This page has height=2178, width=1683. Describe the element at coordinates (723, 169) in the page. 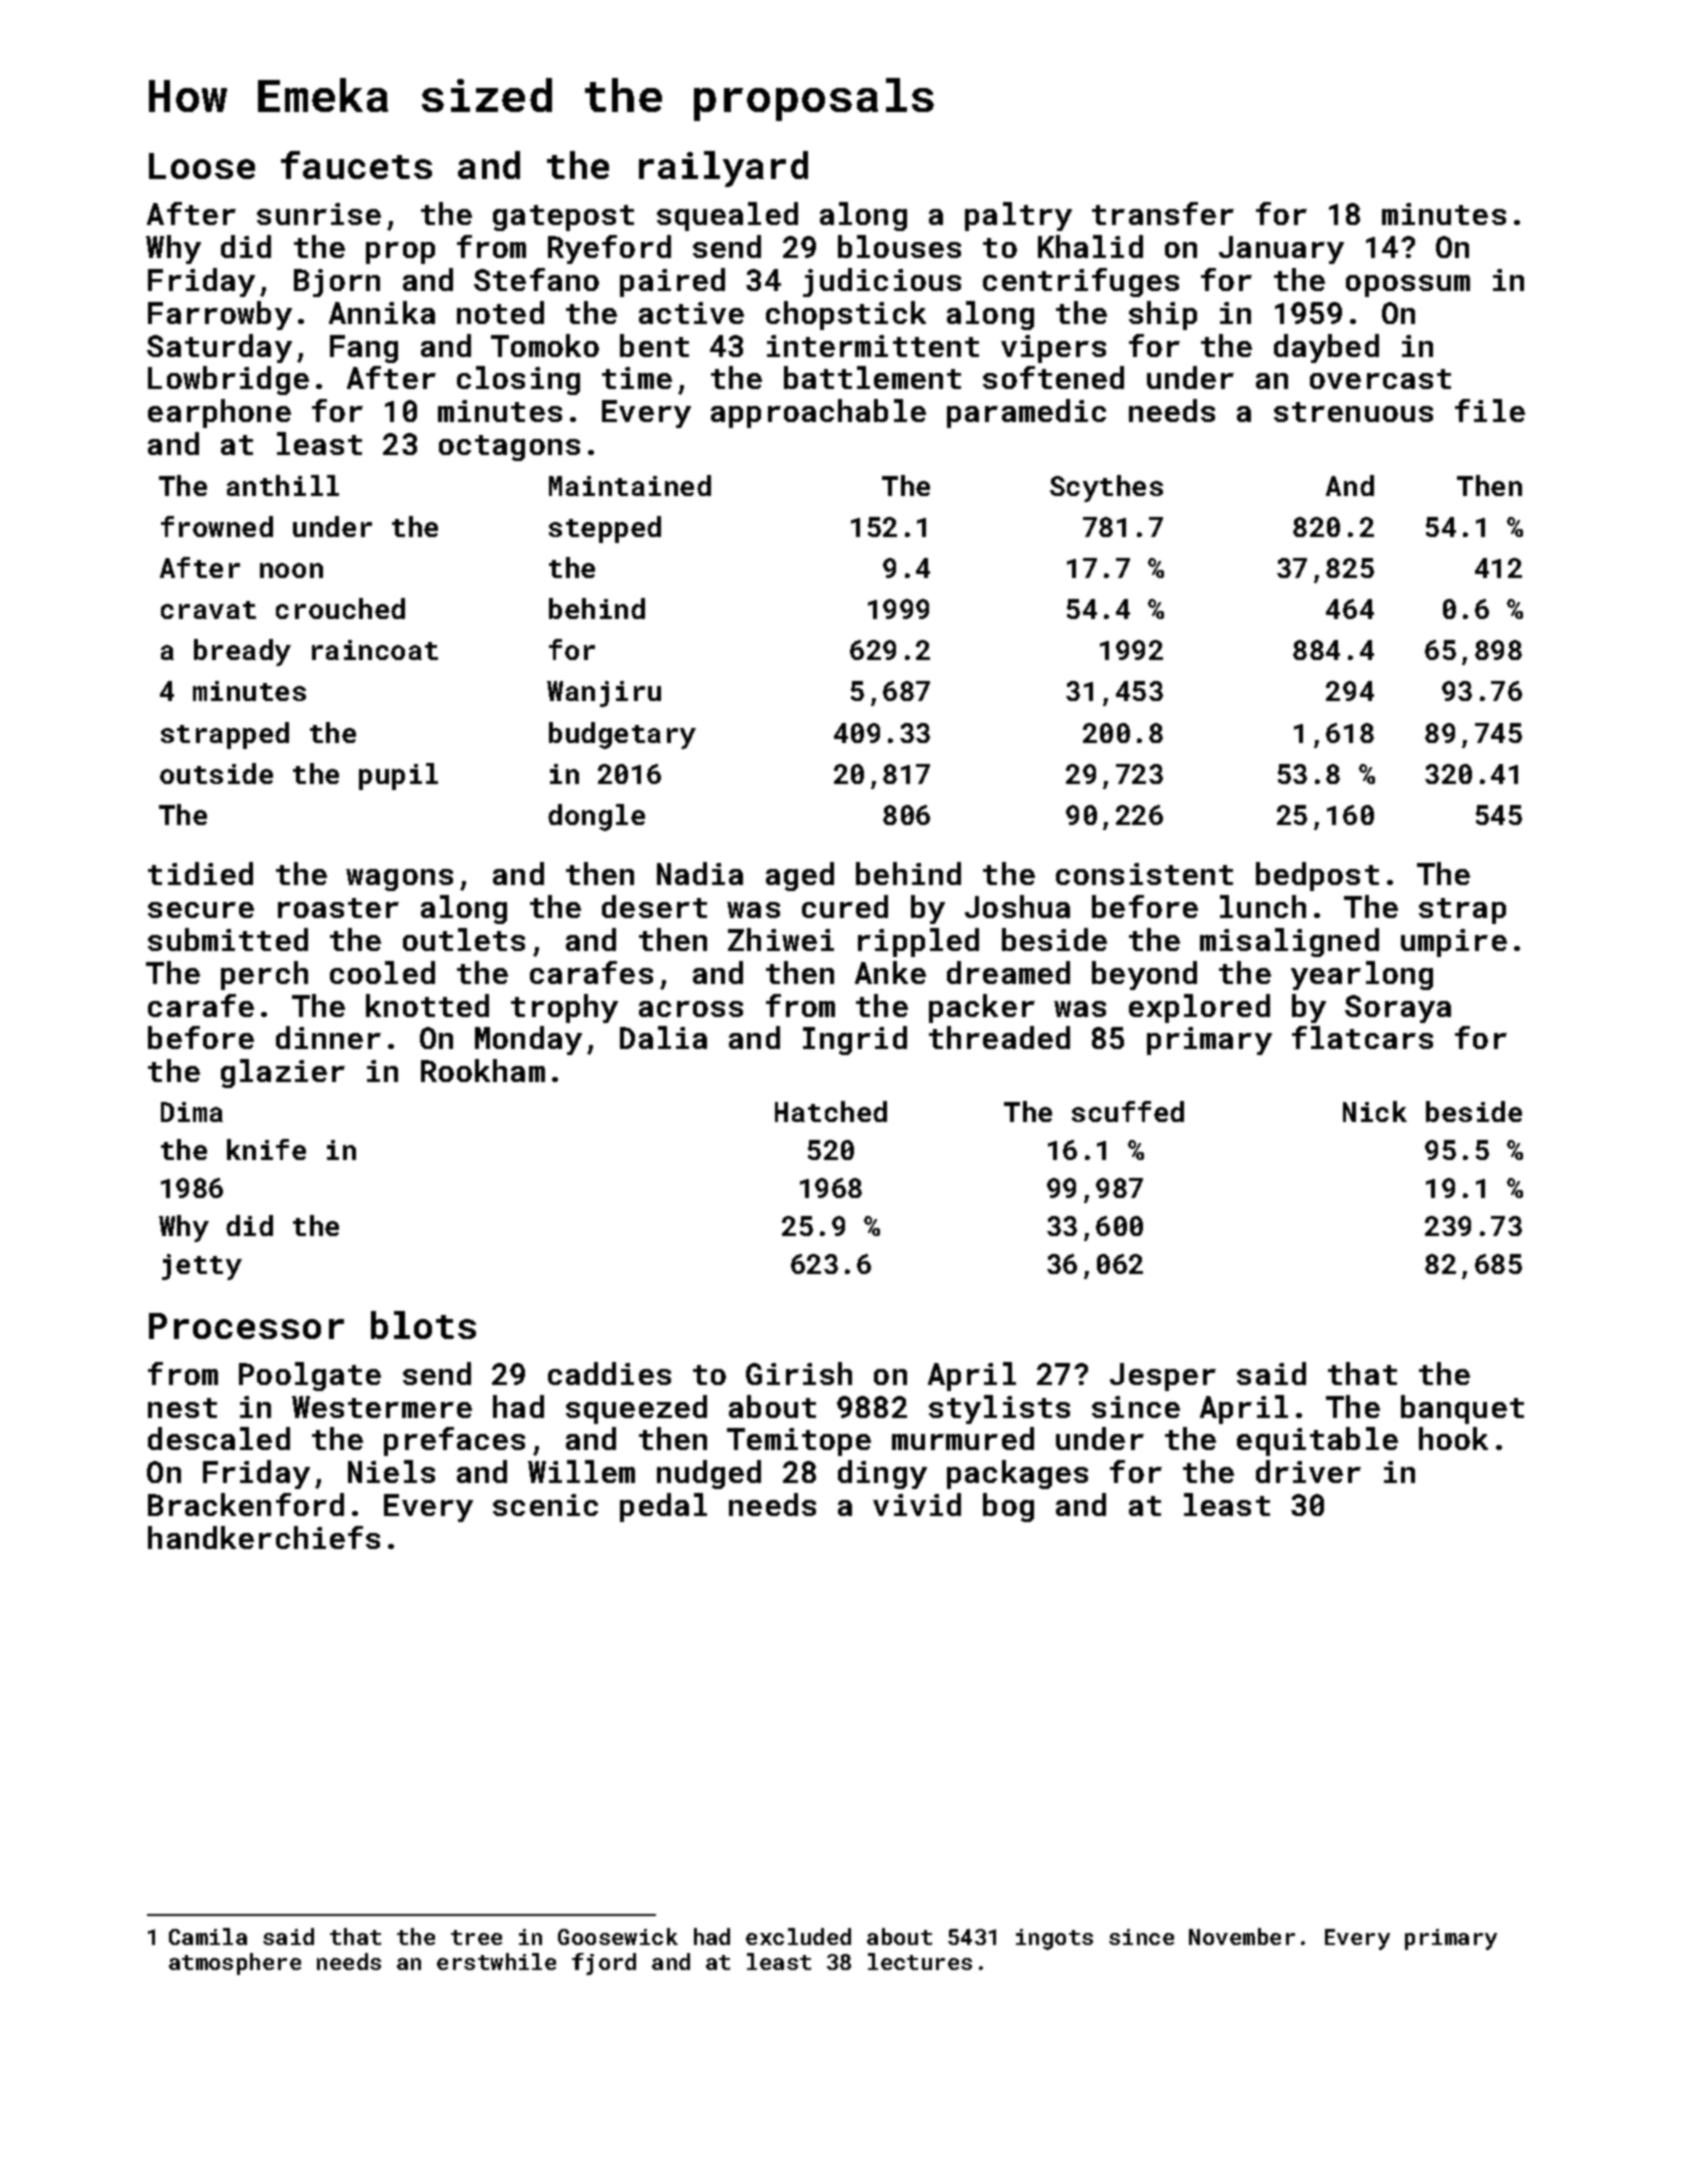

I see `railyard` at that location.
